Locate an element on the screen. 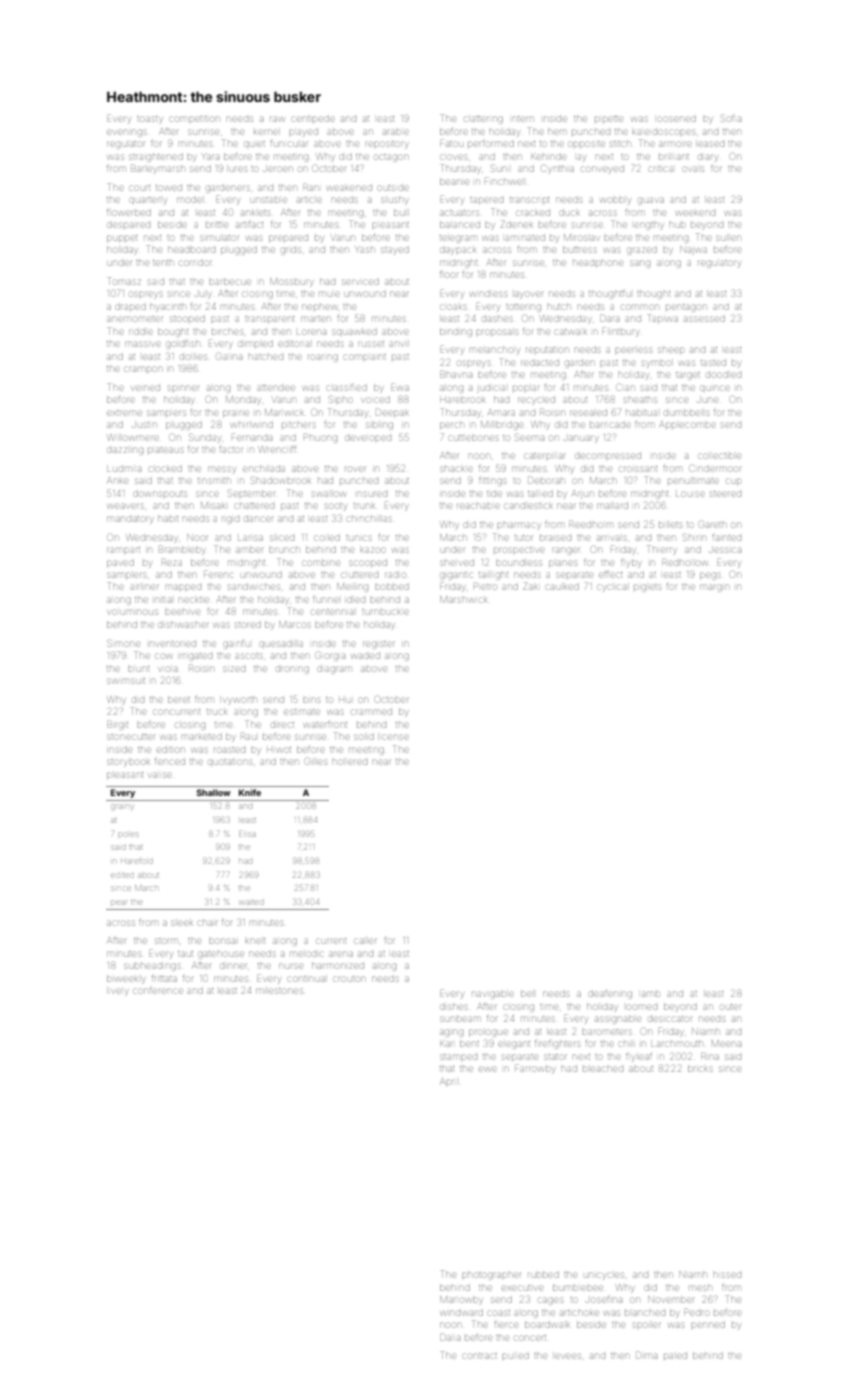  tenth is located at coordinates (163, 263).
